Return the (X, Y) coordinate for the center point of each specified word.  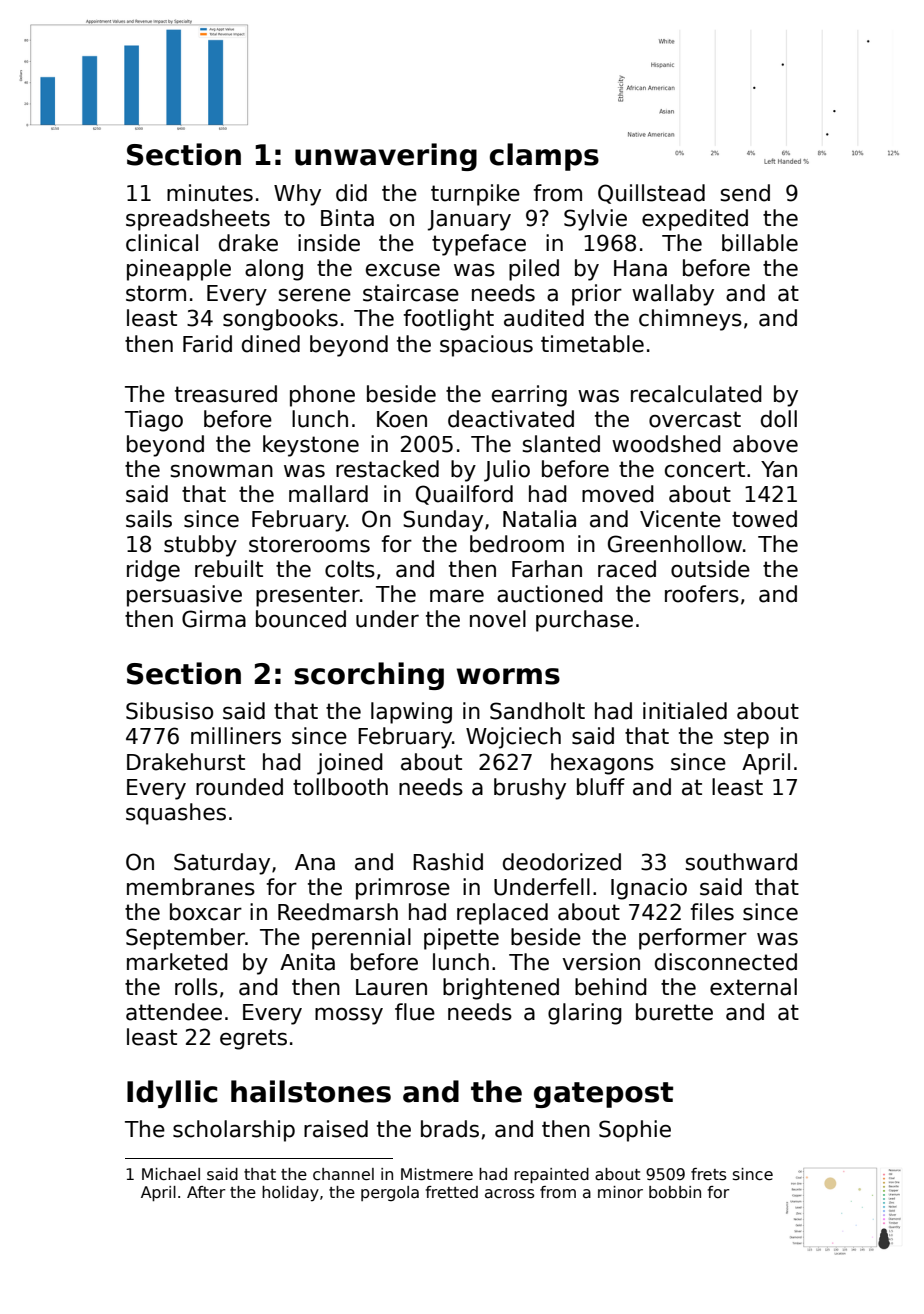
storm (156, 293)
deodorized (562, 862)
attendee (174, 1012)
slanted (561, 444)
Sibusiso (169, 711)
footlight (449, 320)
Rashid (448, 862)
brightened (501, 989)
